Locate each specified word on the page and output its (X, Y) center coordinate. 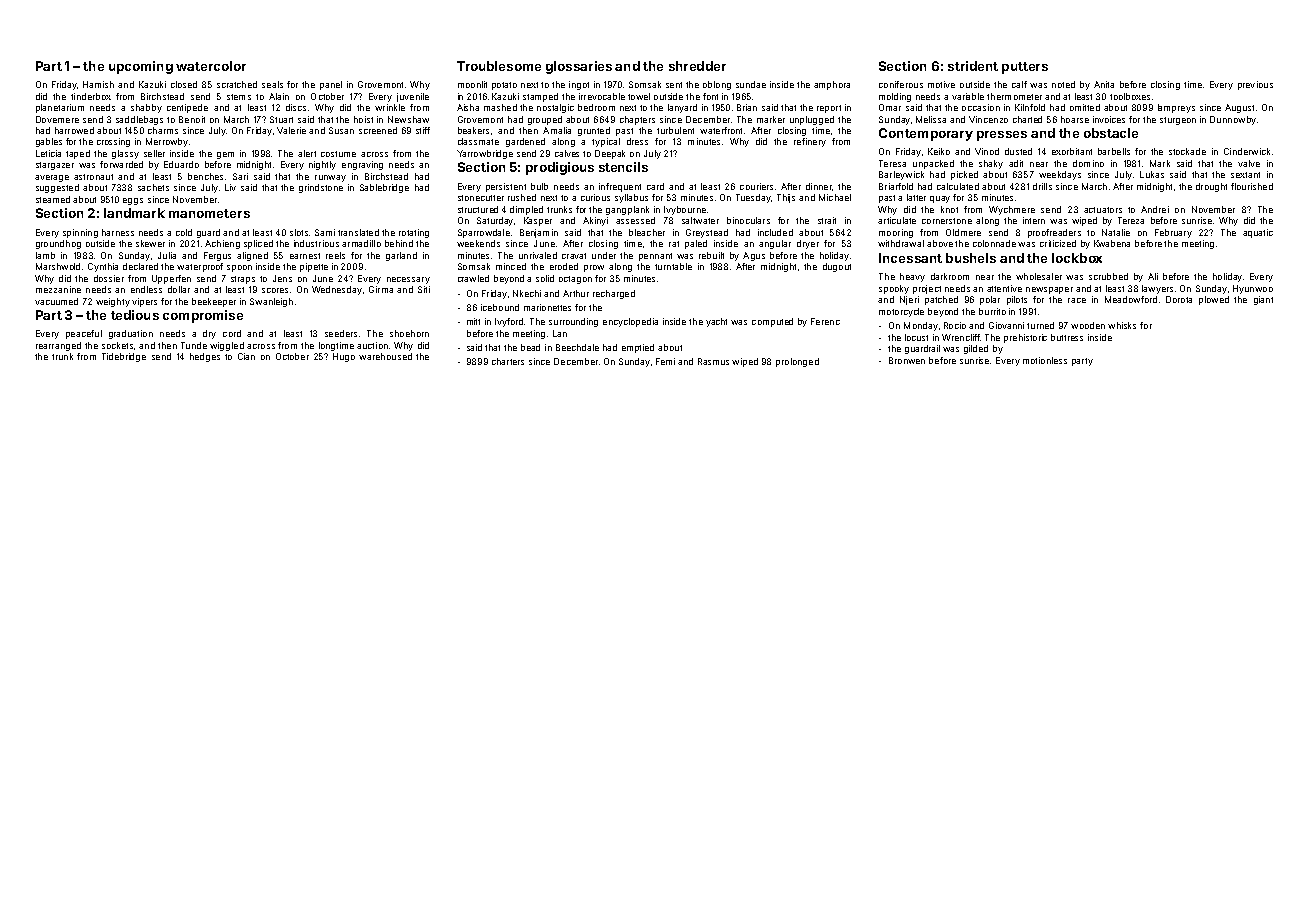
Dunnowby (1233, 120)
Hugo (344, 357)
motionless (1045, 360)
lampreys (1176, 108)
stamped (540, 97)
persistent (506, 187)
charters (508, 361)
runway (330, 178)
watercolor (211, 66)
